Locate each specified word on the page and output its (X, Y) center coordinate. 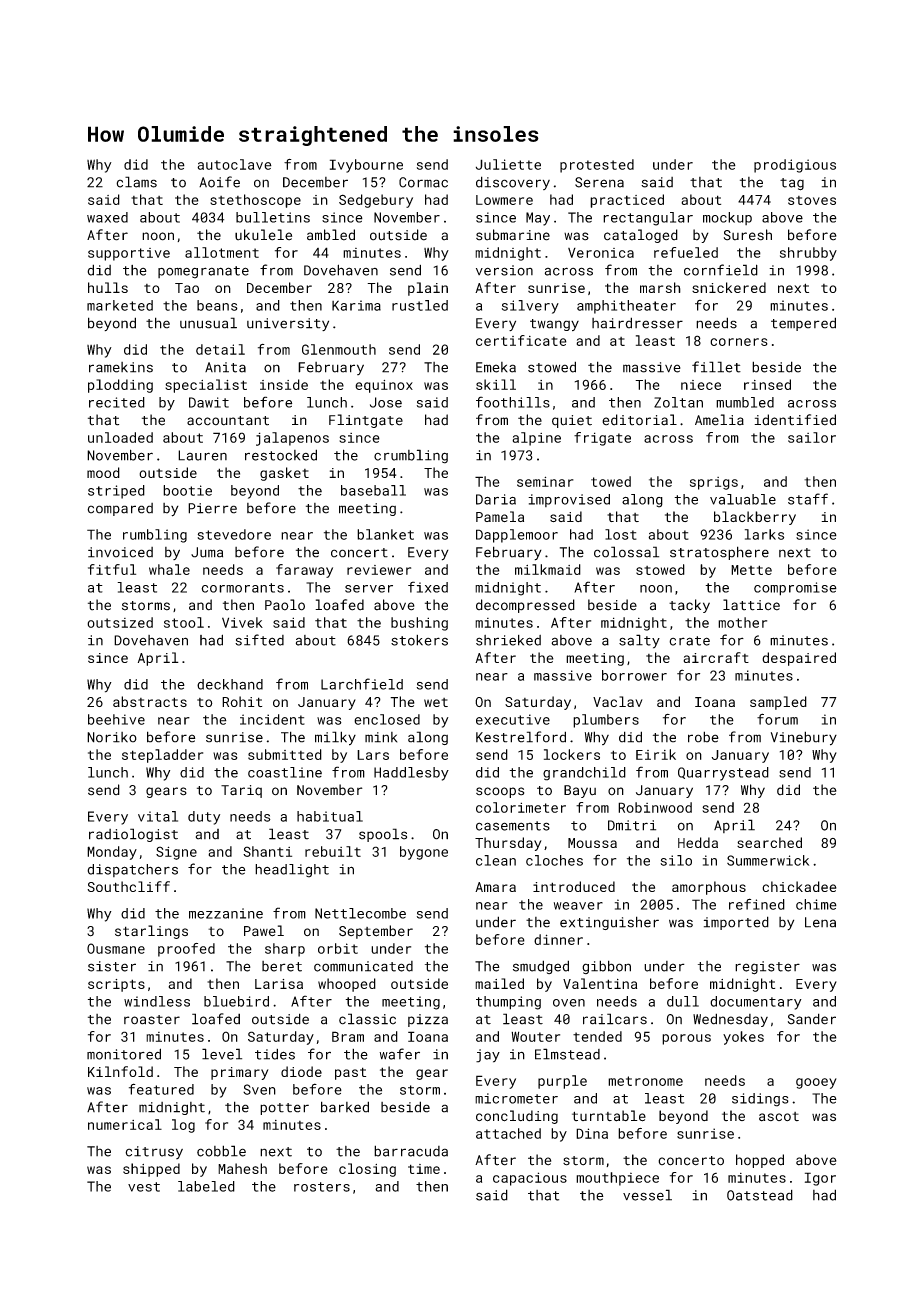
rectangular (648, 219)
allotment (222, 252)
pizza (428, 1020)
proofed (186, 950)
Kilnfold (120, 1071)
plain (428, 289)
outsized (120, 622)
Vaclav (618, 701)
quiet (572, 421)
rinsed (767, 384)
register (767, 968)
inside (284, 384)
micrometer (516, 1098)
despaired (799, 659)
